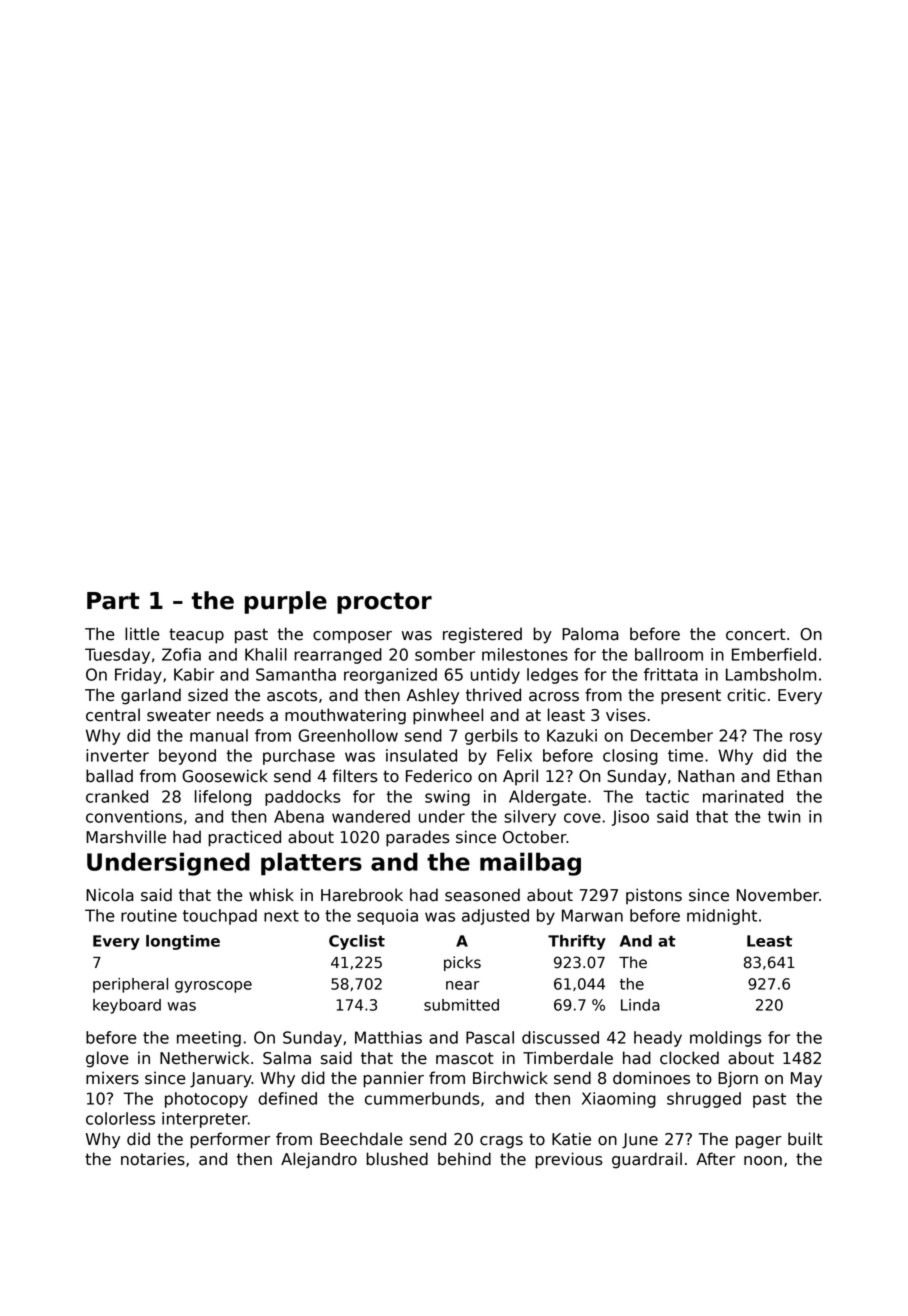 Image resolution: width=908 pixels, height=1316 pixels. What do you see at coordinates (756, 634) in the page?
I see `concert` at bounding box center [756, 634].
